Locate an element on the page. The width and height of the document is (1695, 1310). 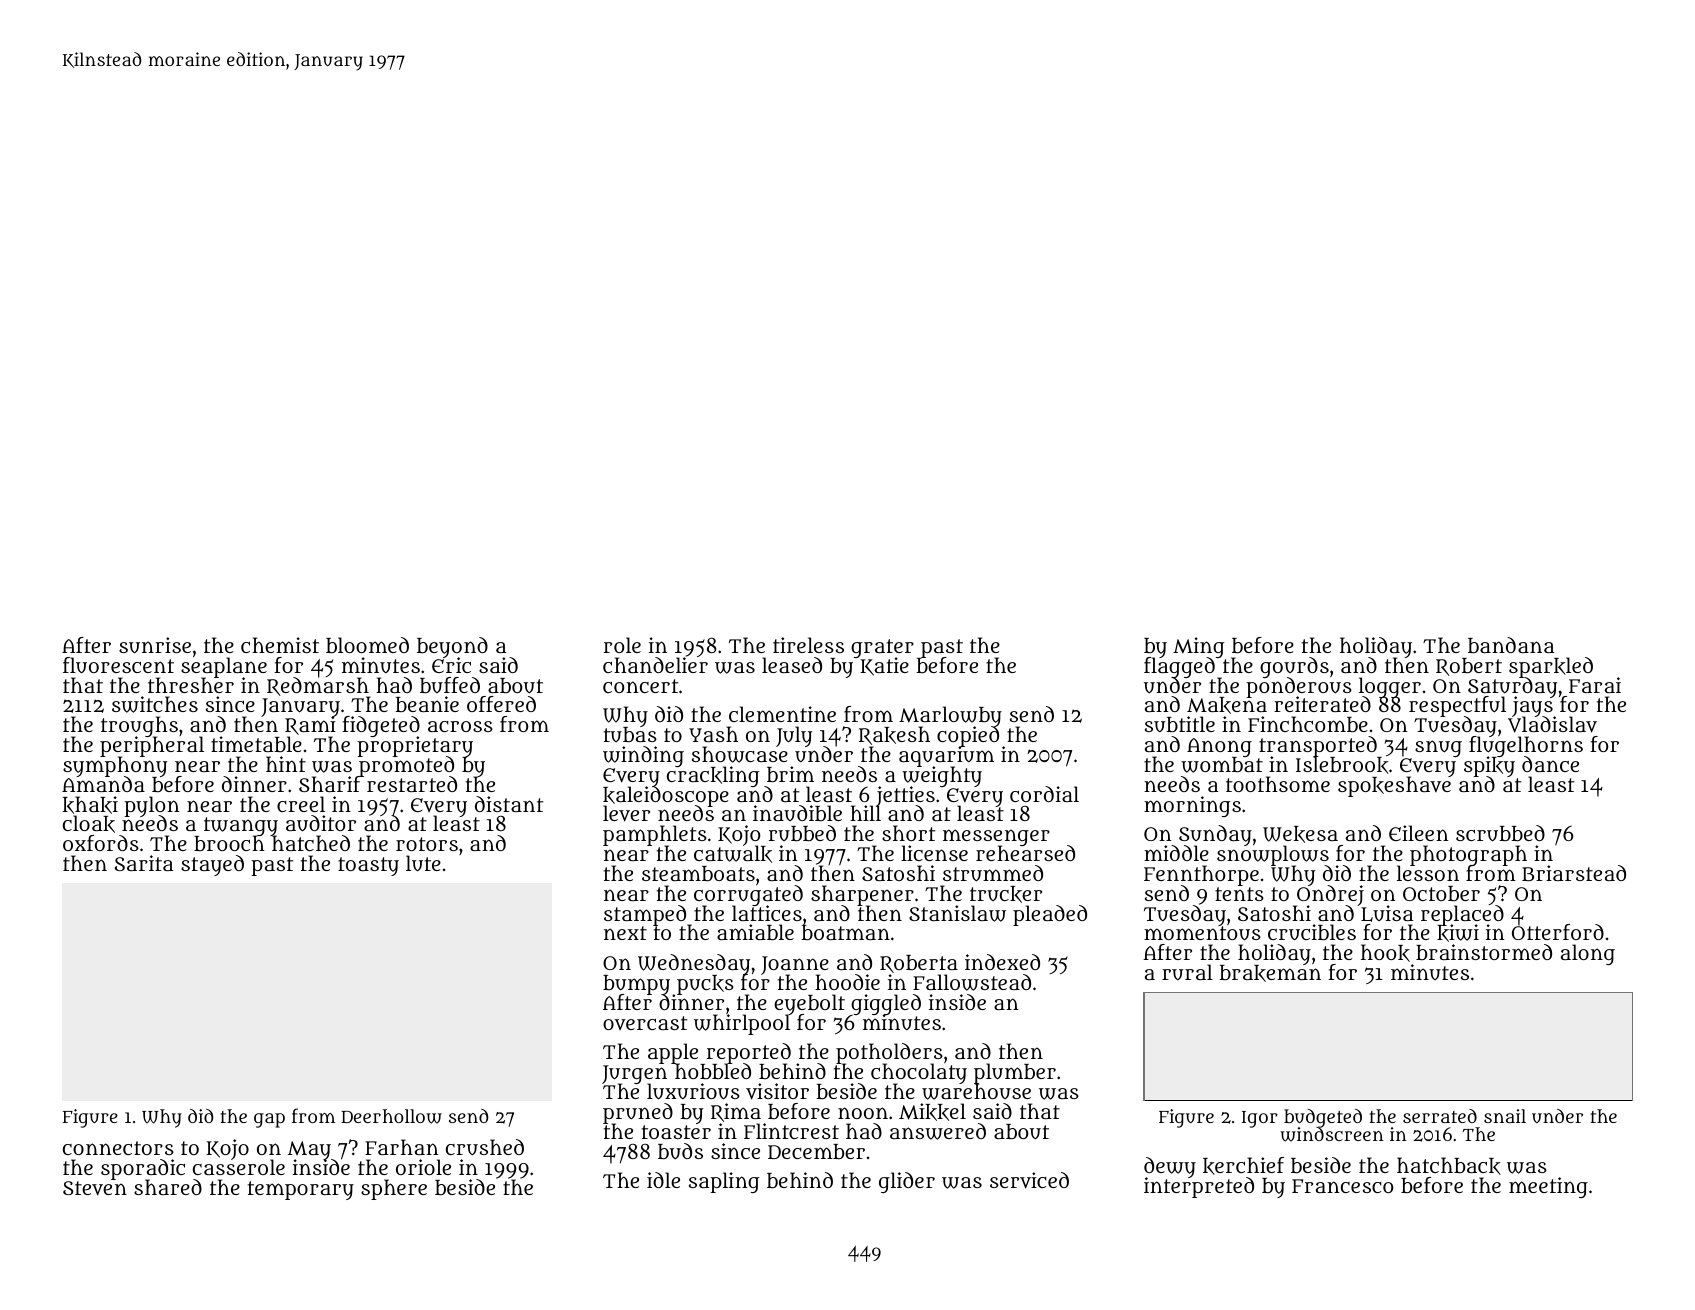
bandana is located at coordinates (1511, 645).
